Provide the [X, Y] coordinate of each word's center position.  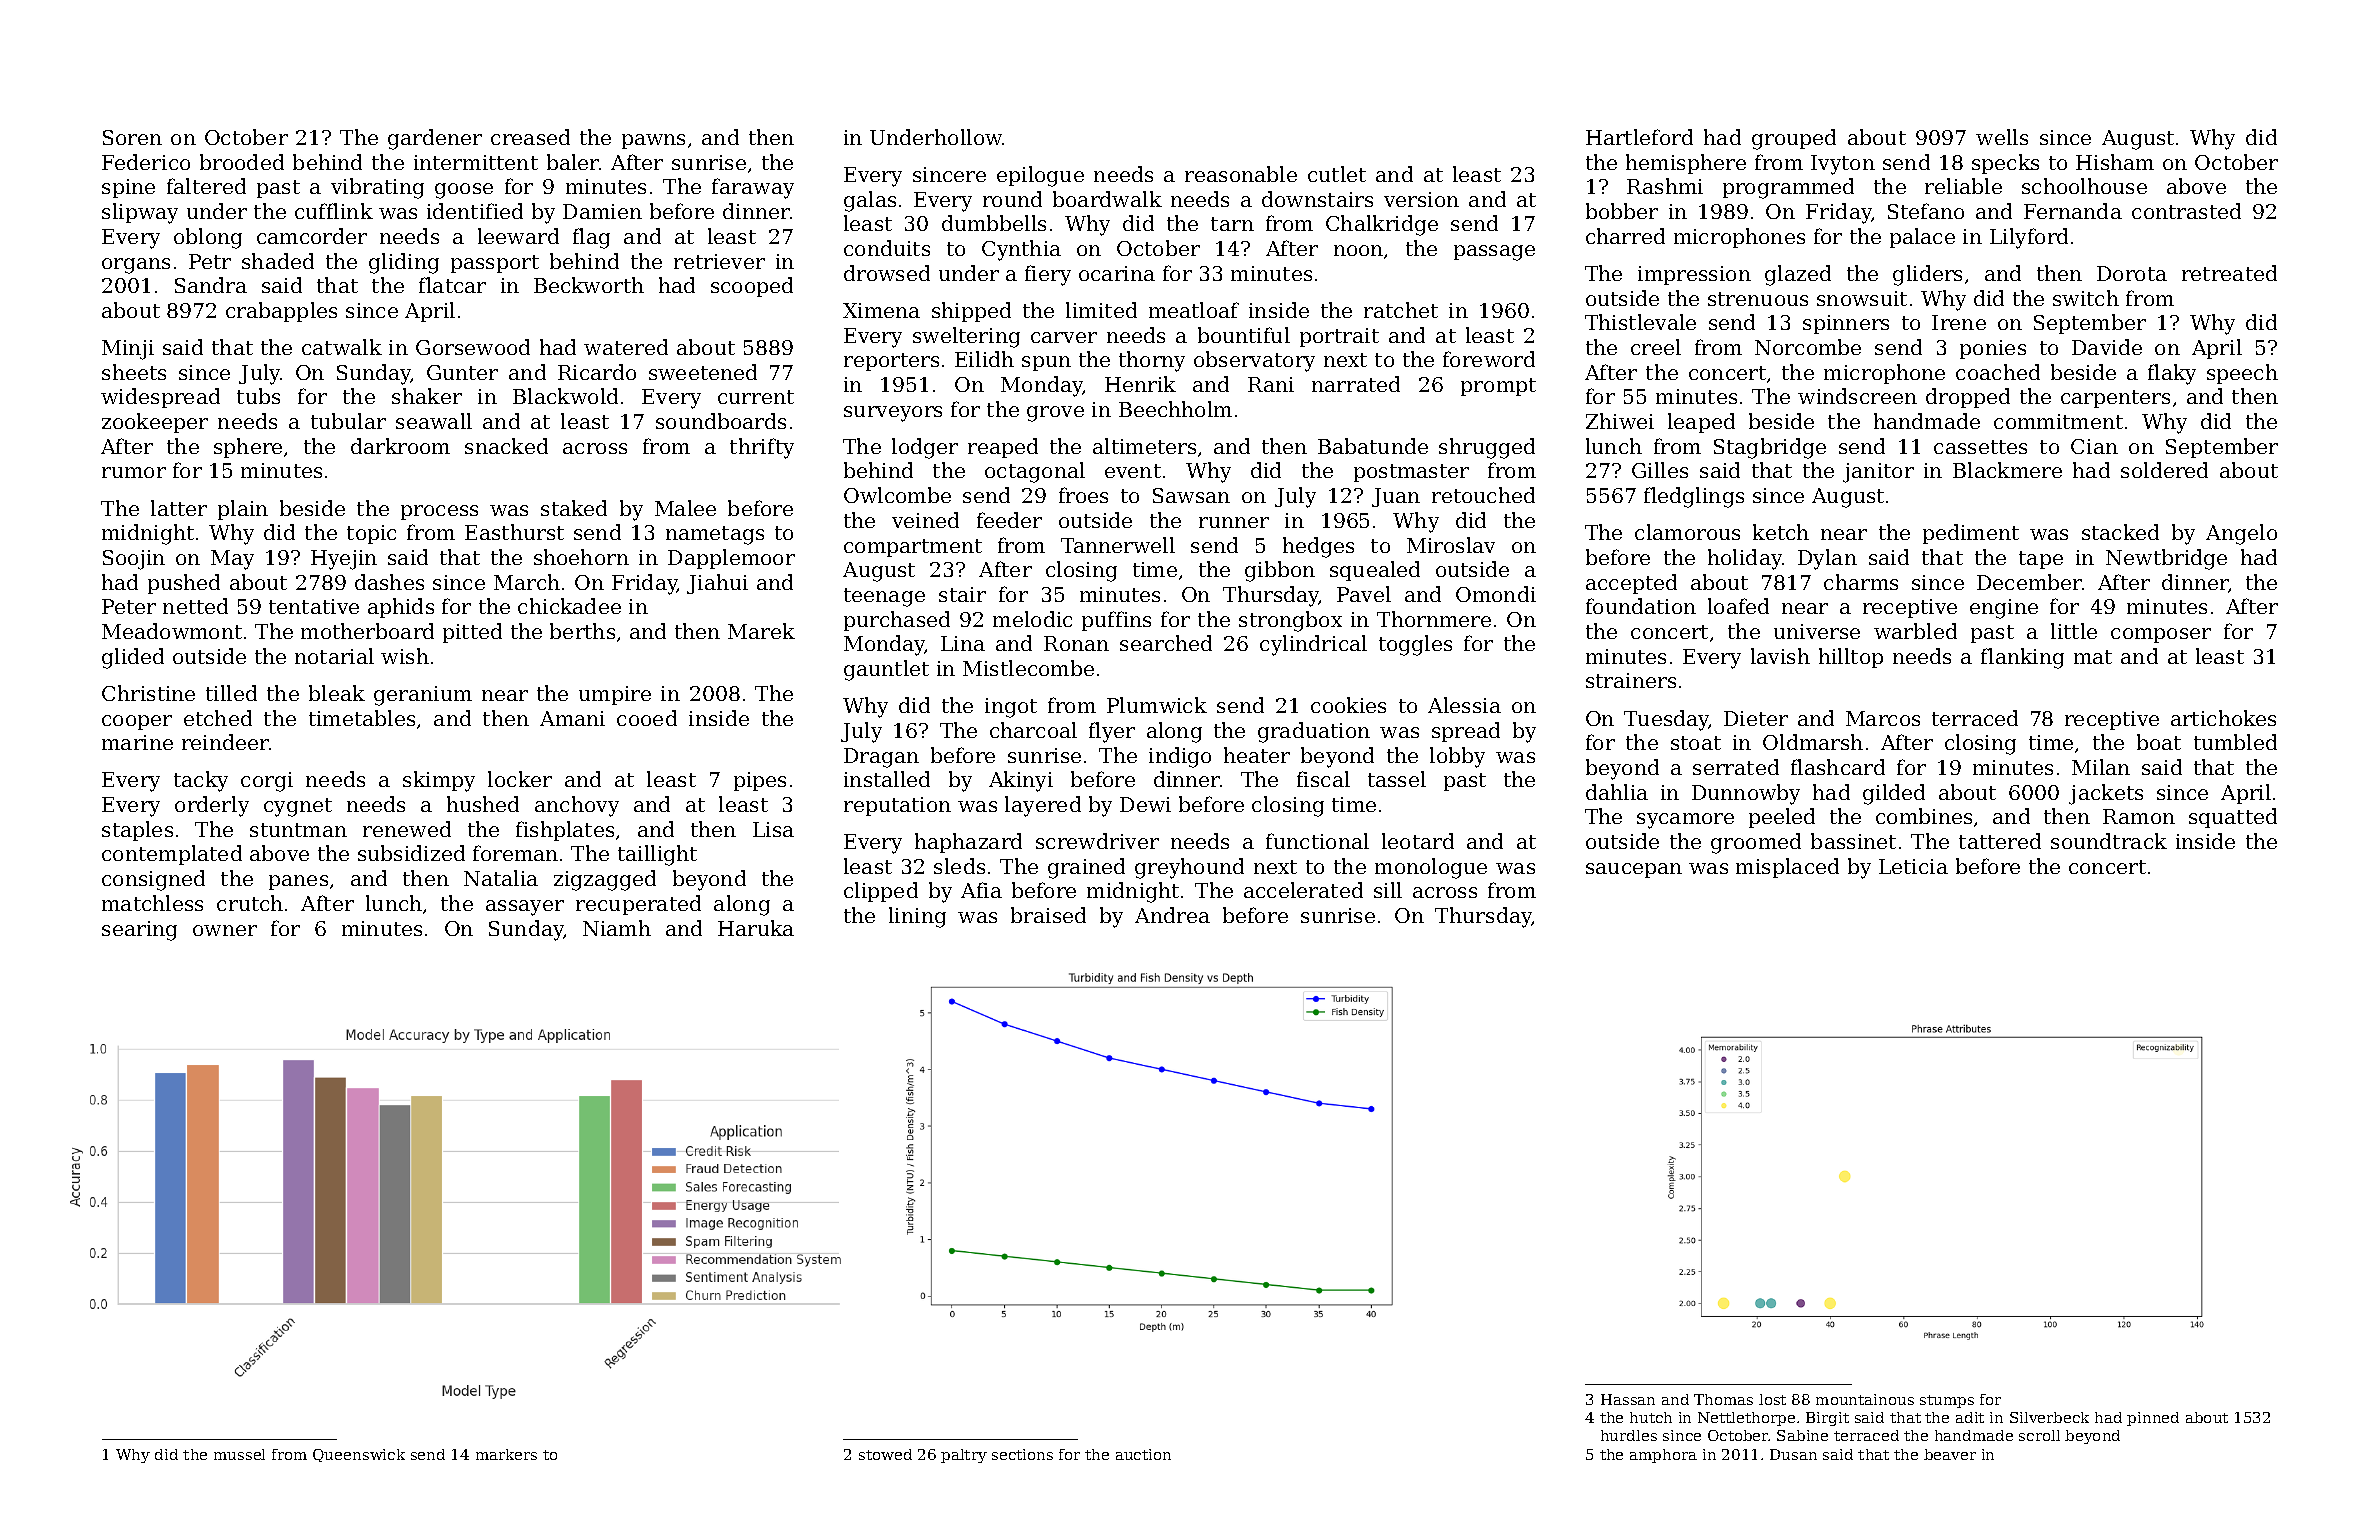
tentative [314, 606]
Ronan [1076, 643]
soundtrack [2109, 841]
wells [2002, 137]
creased [530, 137]
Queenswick [359, 1455]
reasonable [1241, 174]
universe [1817, 631]
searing [139, 931]
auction [1143, 1454]
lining [917, 917]
